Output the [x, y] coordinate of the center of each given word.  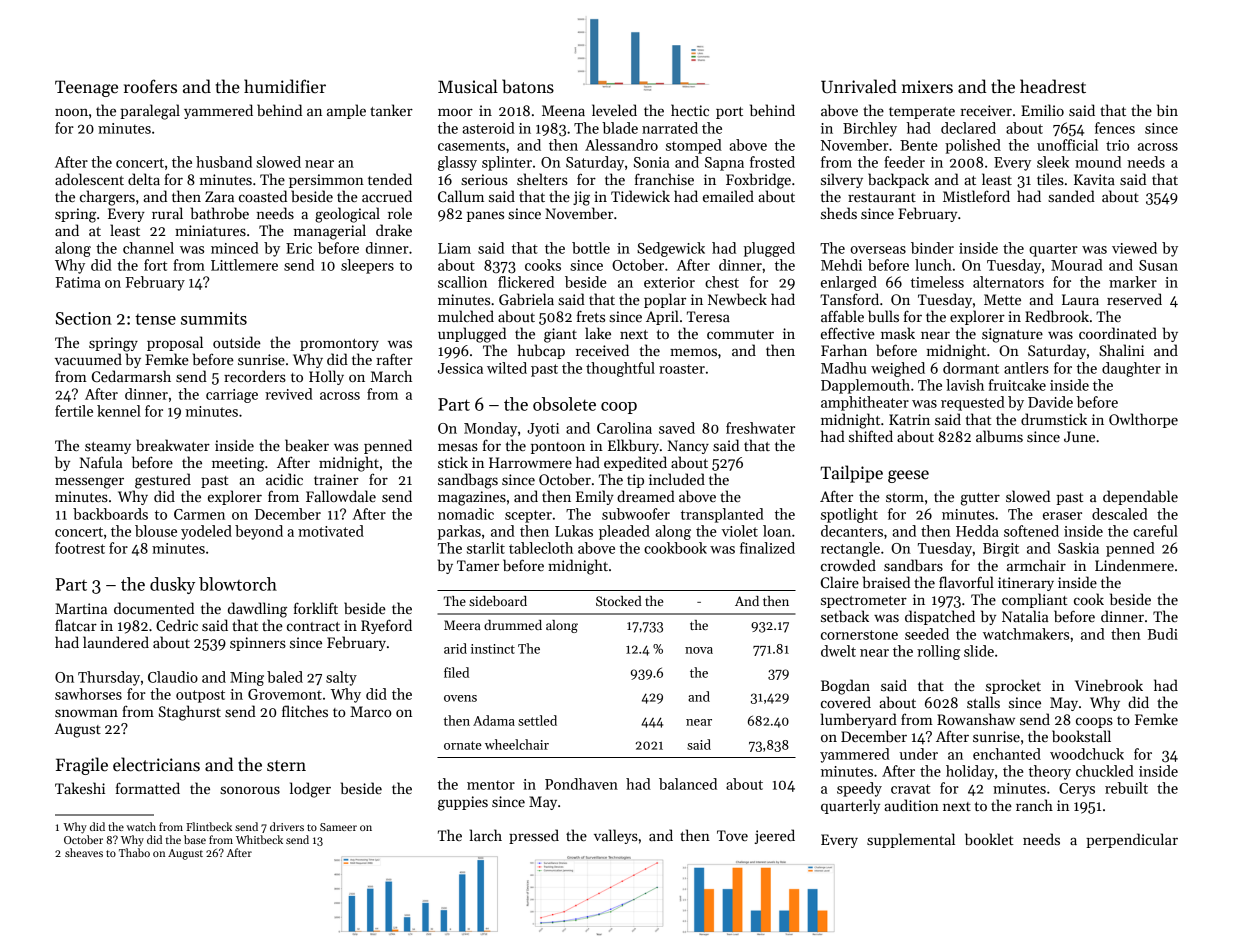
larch [486, 835]
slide [979, 651]
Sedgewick [671, 249]
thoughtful [620, 369]
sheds [839, 213]
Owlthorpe [1143, 420]
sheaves [84, 852]
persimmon [326, 181]
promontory [339, 345]
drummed [513, 625]
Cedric [177, 625]
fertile [74, 411]
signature [1012, 335]
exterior [669, 282]
